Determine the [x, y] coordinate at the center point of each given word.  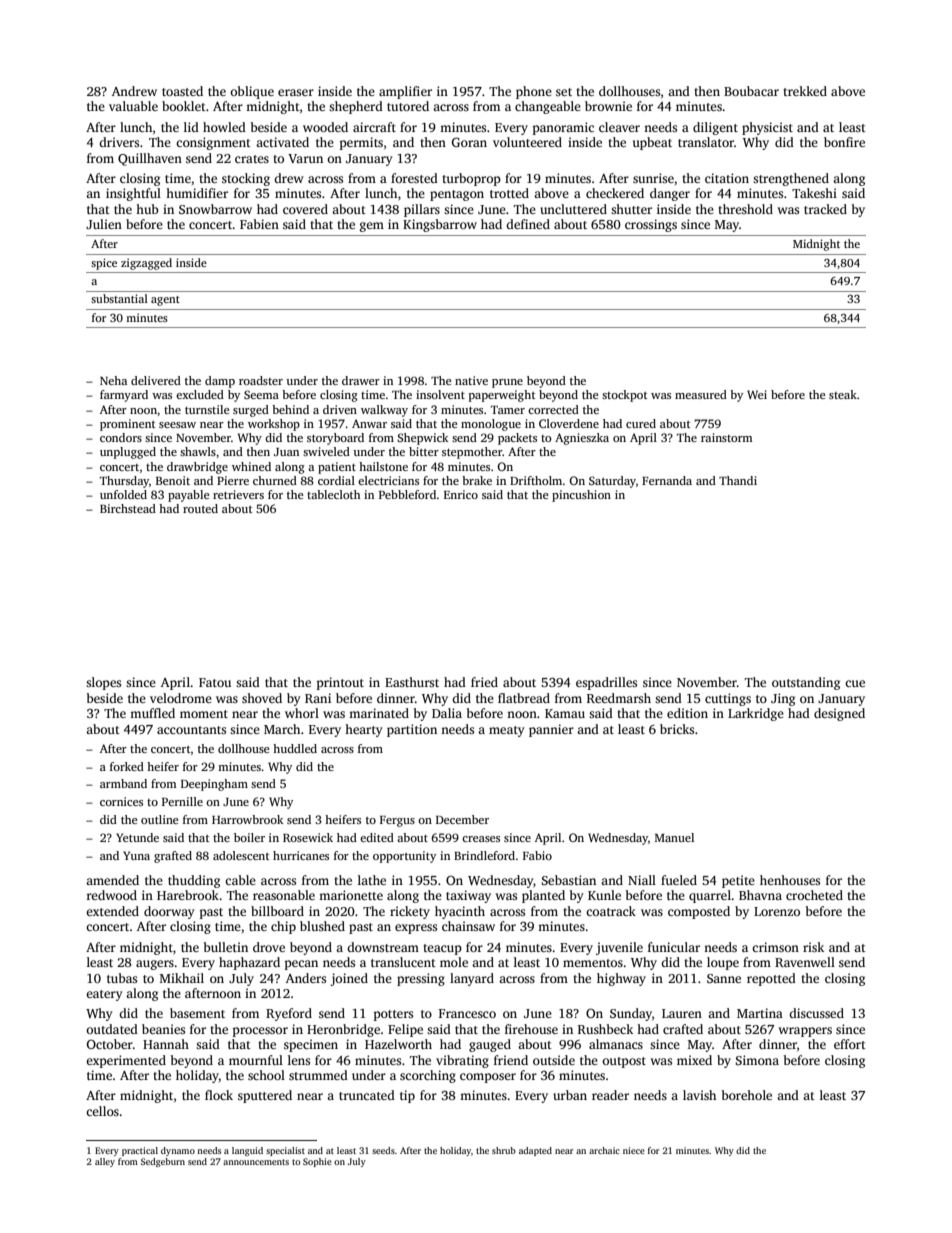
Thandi [738, 480]
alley [105, 1162]
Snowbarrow [215, 209]
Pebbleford [407, 494]
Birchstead [128, 508]
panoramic [563, 128]
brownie [608, 106]
